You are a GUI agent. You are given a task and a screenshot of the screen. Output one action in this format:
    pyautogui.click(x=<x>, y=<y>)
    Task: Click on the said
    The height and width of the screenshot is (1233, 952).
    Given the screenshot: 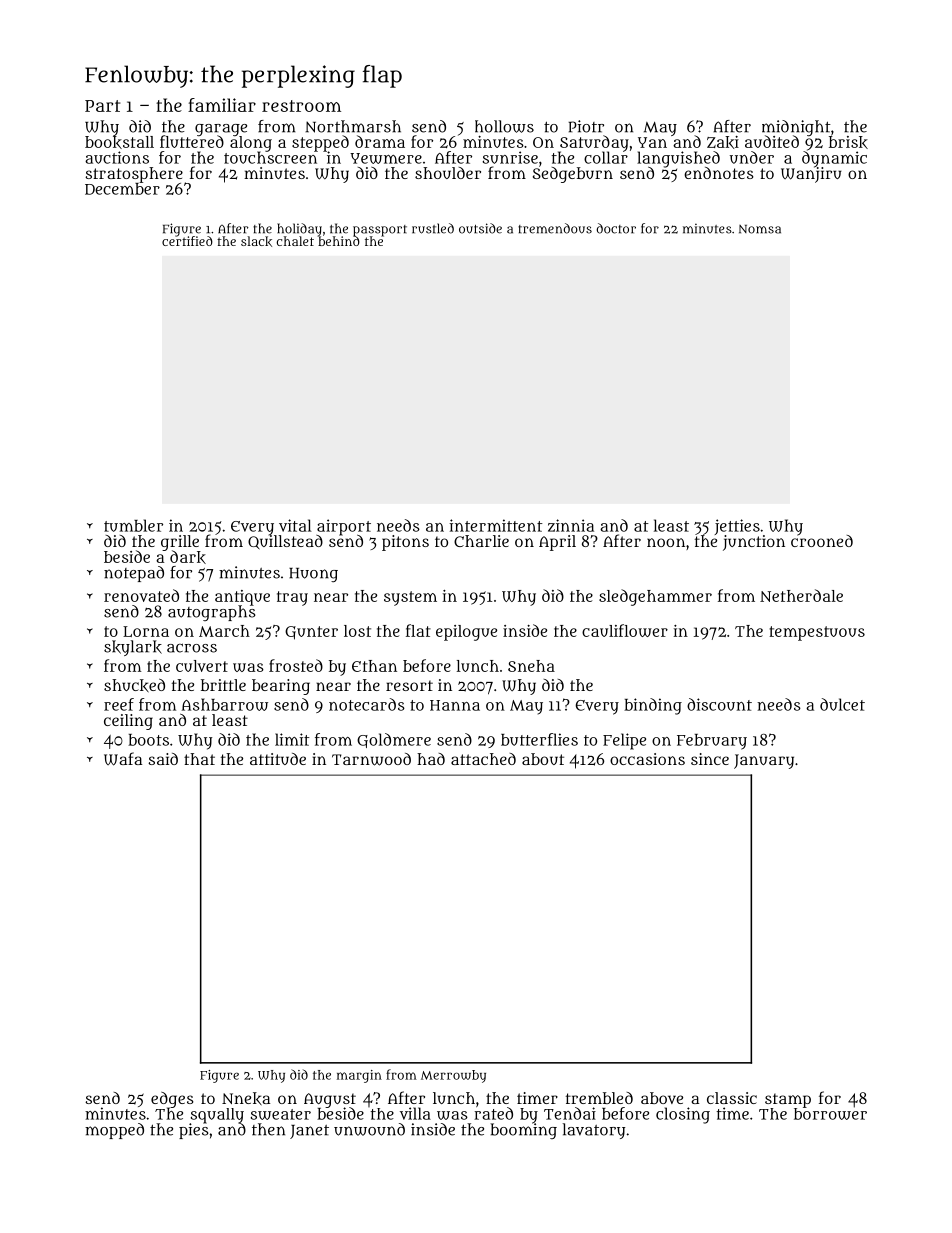 What is the action you would take?
    pyautogui.click(x=163, y=759)
